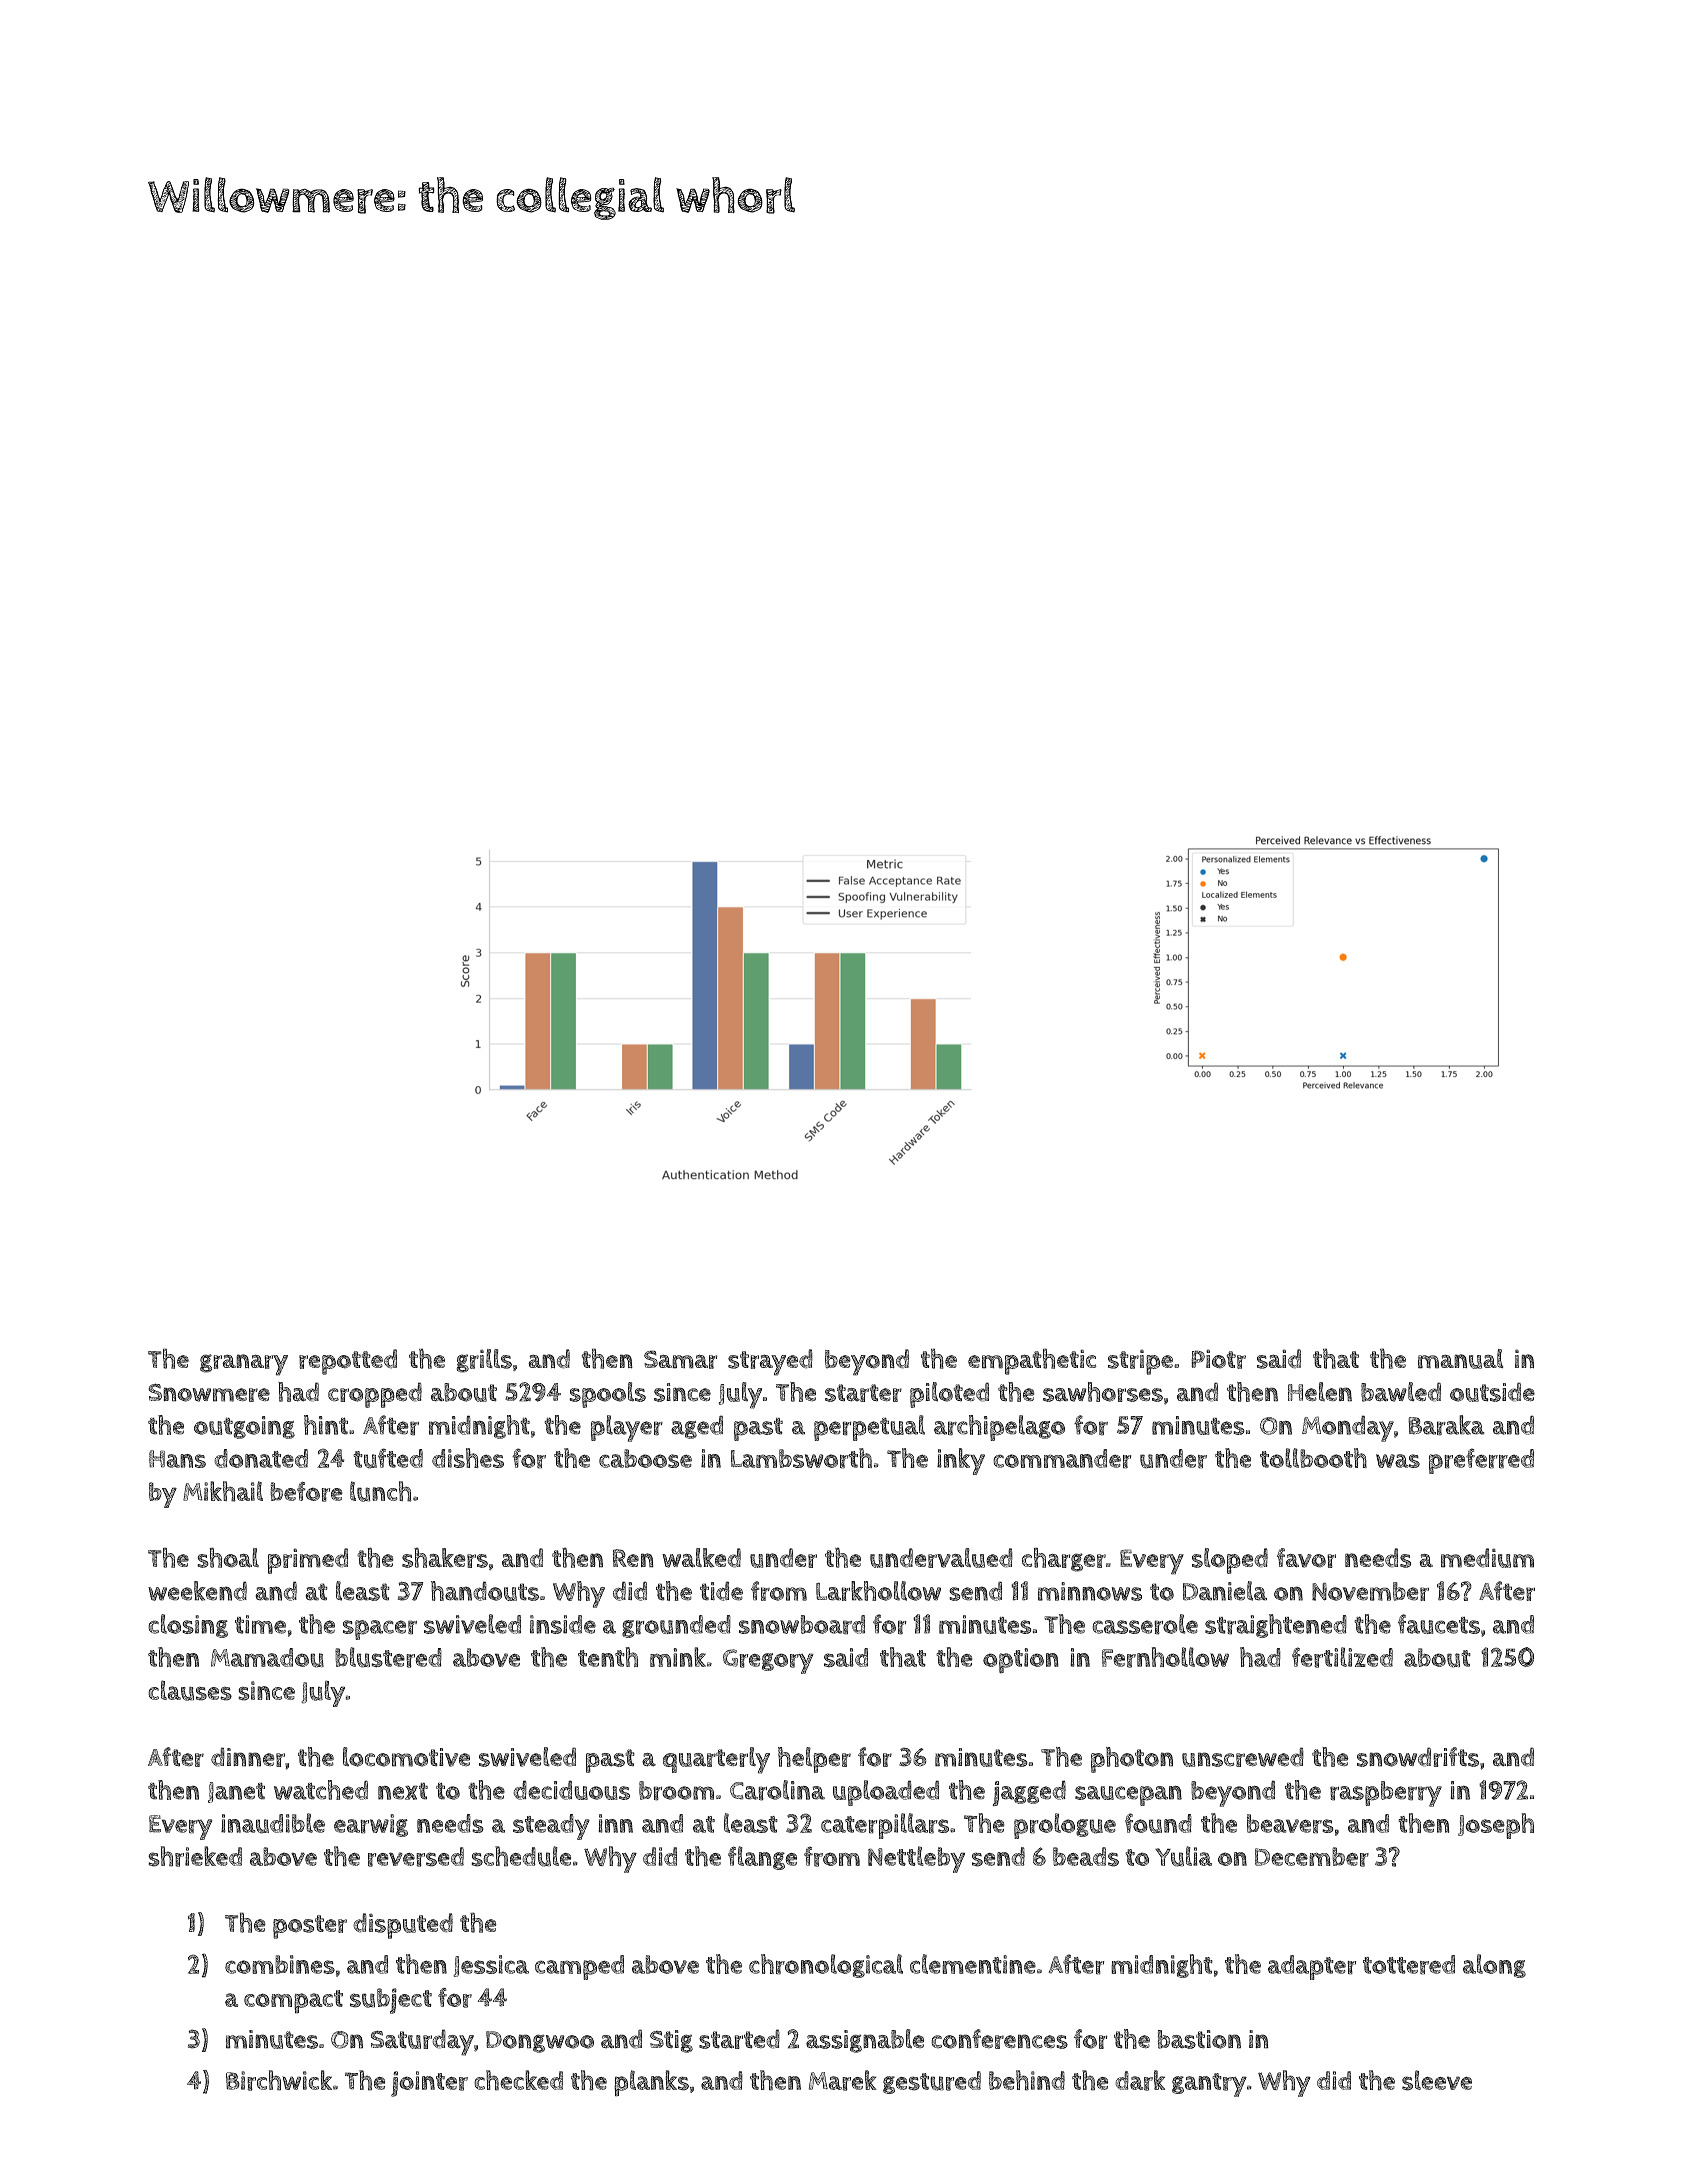  What do you see at coordinates (768, 1661) in the page?
I see `Gregory` at bounding box center [768, 1661].
